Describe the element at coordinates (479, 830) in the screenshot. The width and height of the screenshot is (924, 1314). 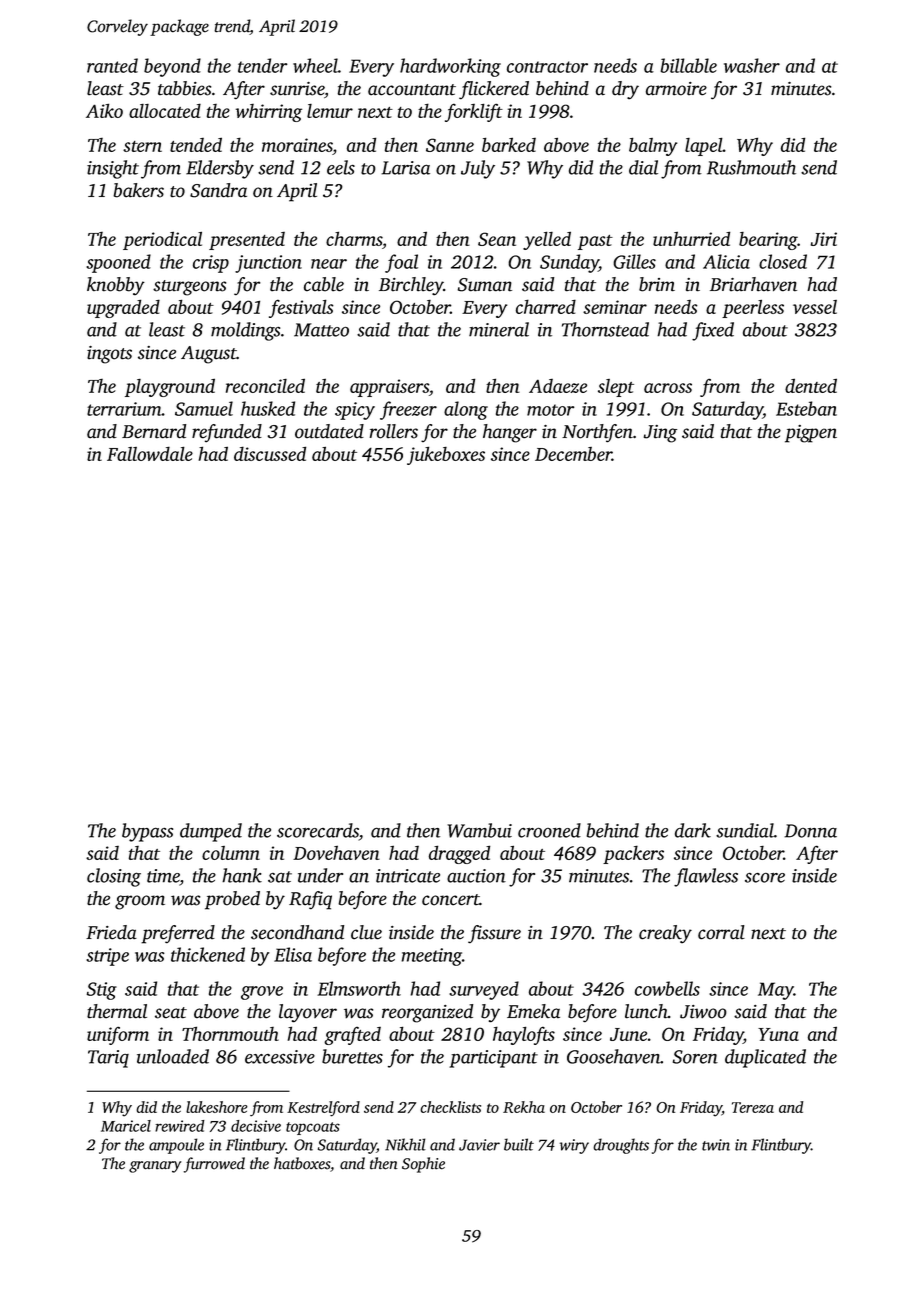
I see `Wambui` at that location.
